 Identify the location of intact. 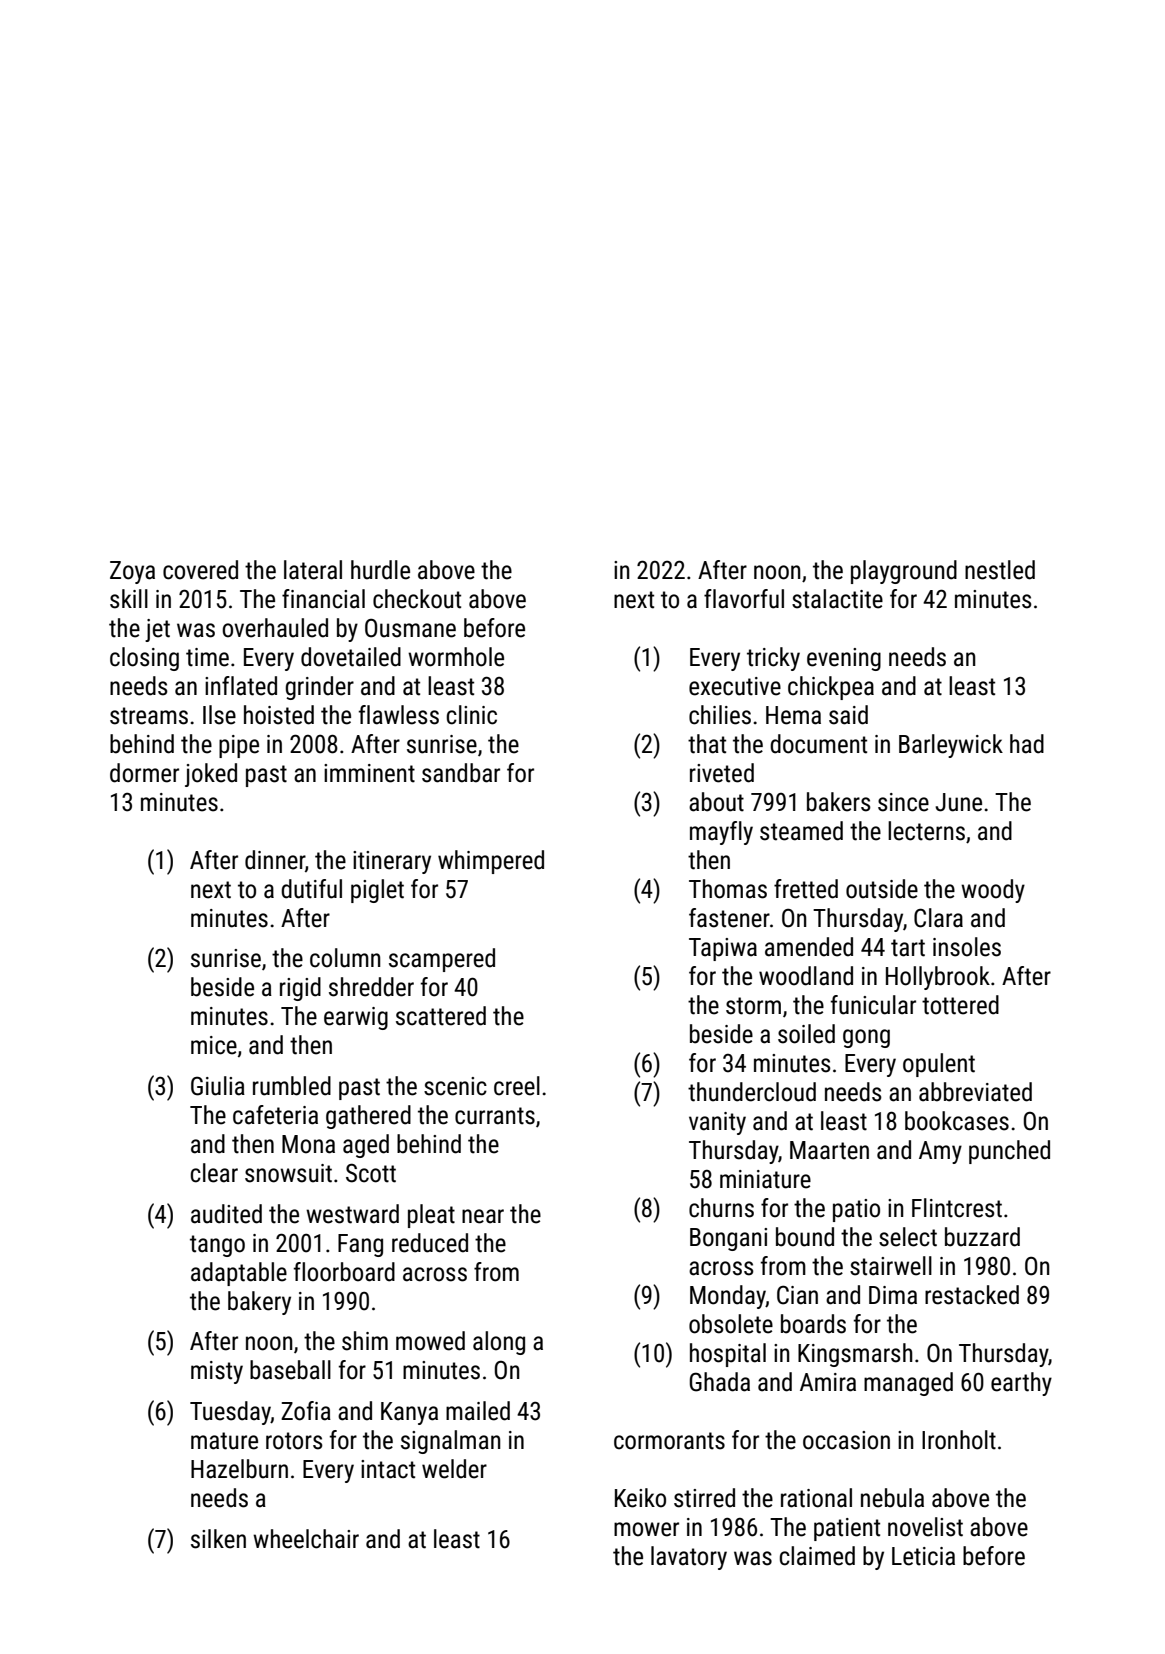
(388, 1469).
